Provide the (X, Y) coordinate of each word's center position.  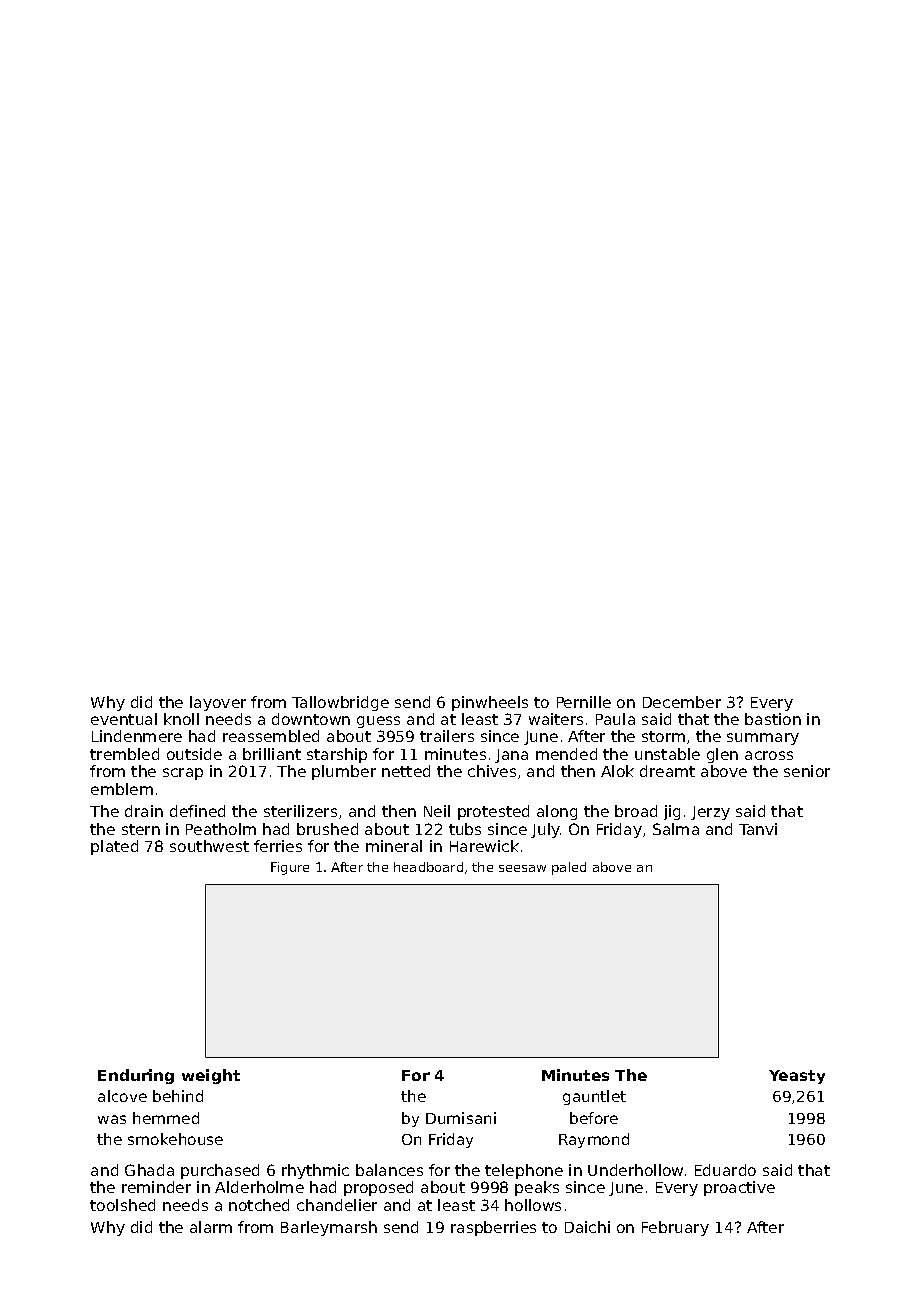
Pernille (584, 702)
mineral (394, 846)
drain (144, 811)
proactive (739, 1188)
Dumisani (461, 1118)
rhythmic (315, 1171)
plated (114, 847)
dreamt (667, 771)
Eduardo (725, 1170)
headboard (428, 867)
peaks (537, 1188)
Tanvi (758, 829)
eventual (124, 719)
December (682, 702)
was (112, 1119)
